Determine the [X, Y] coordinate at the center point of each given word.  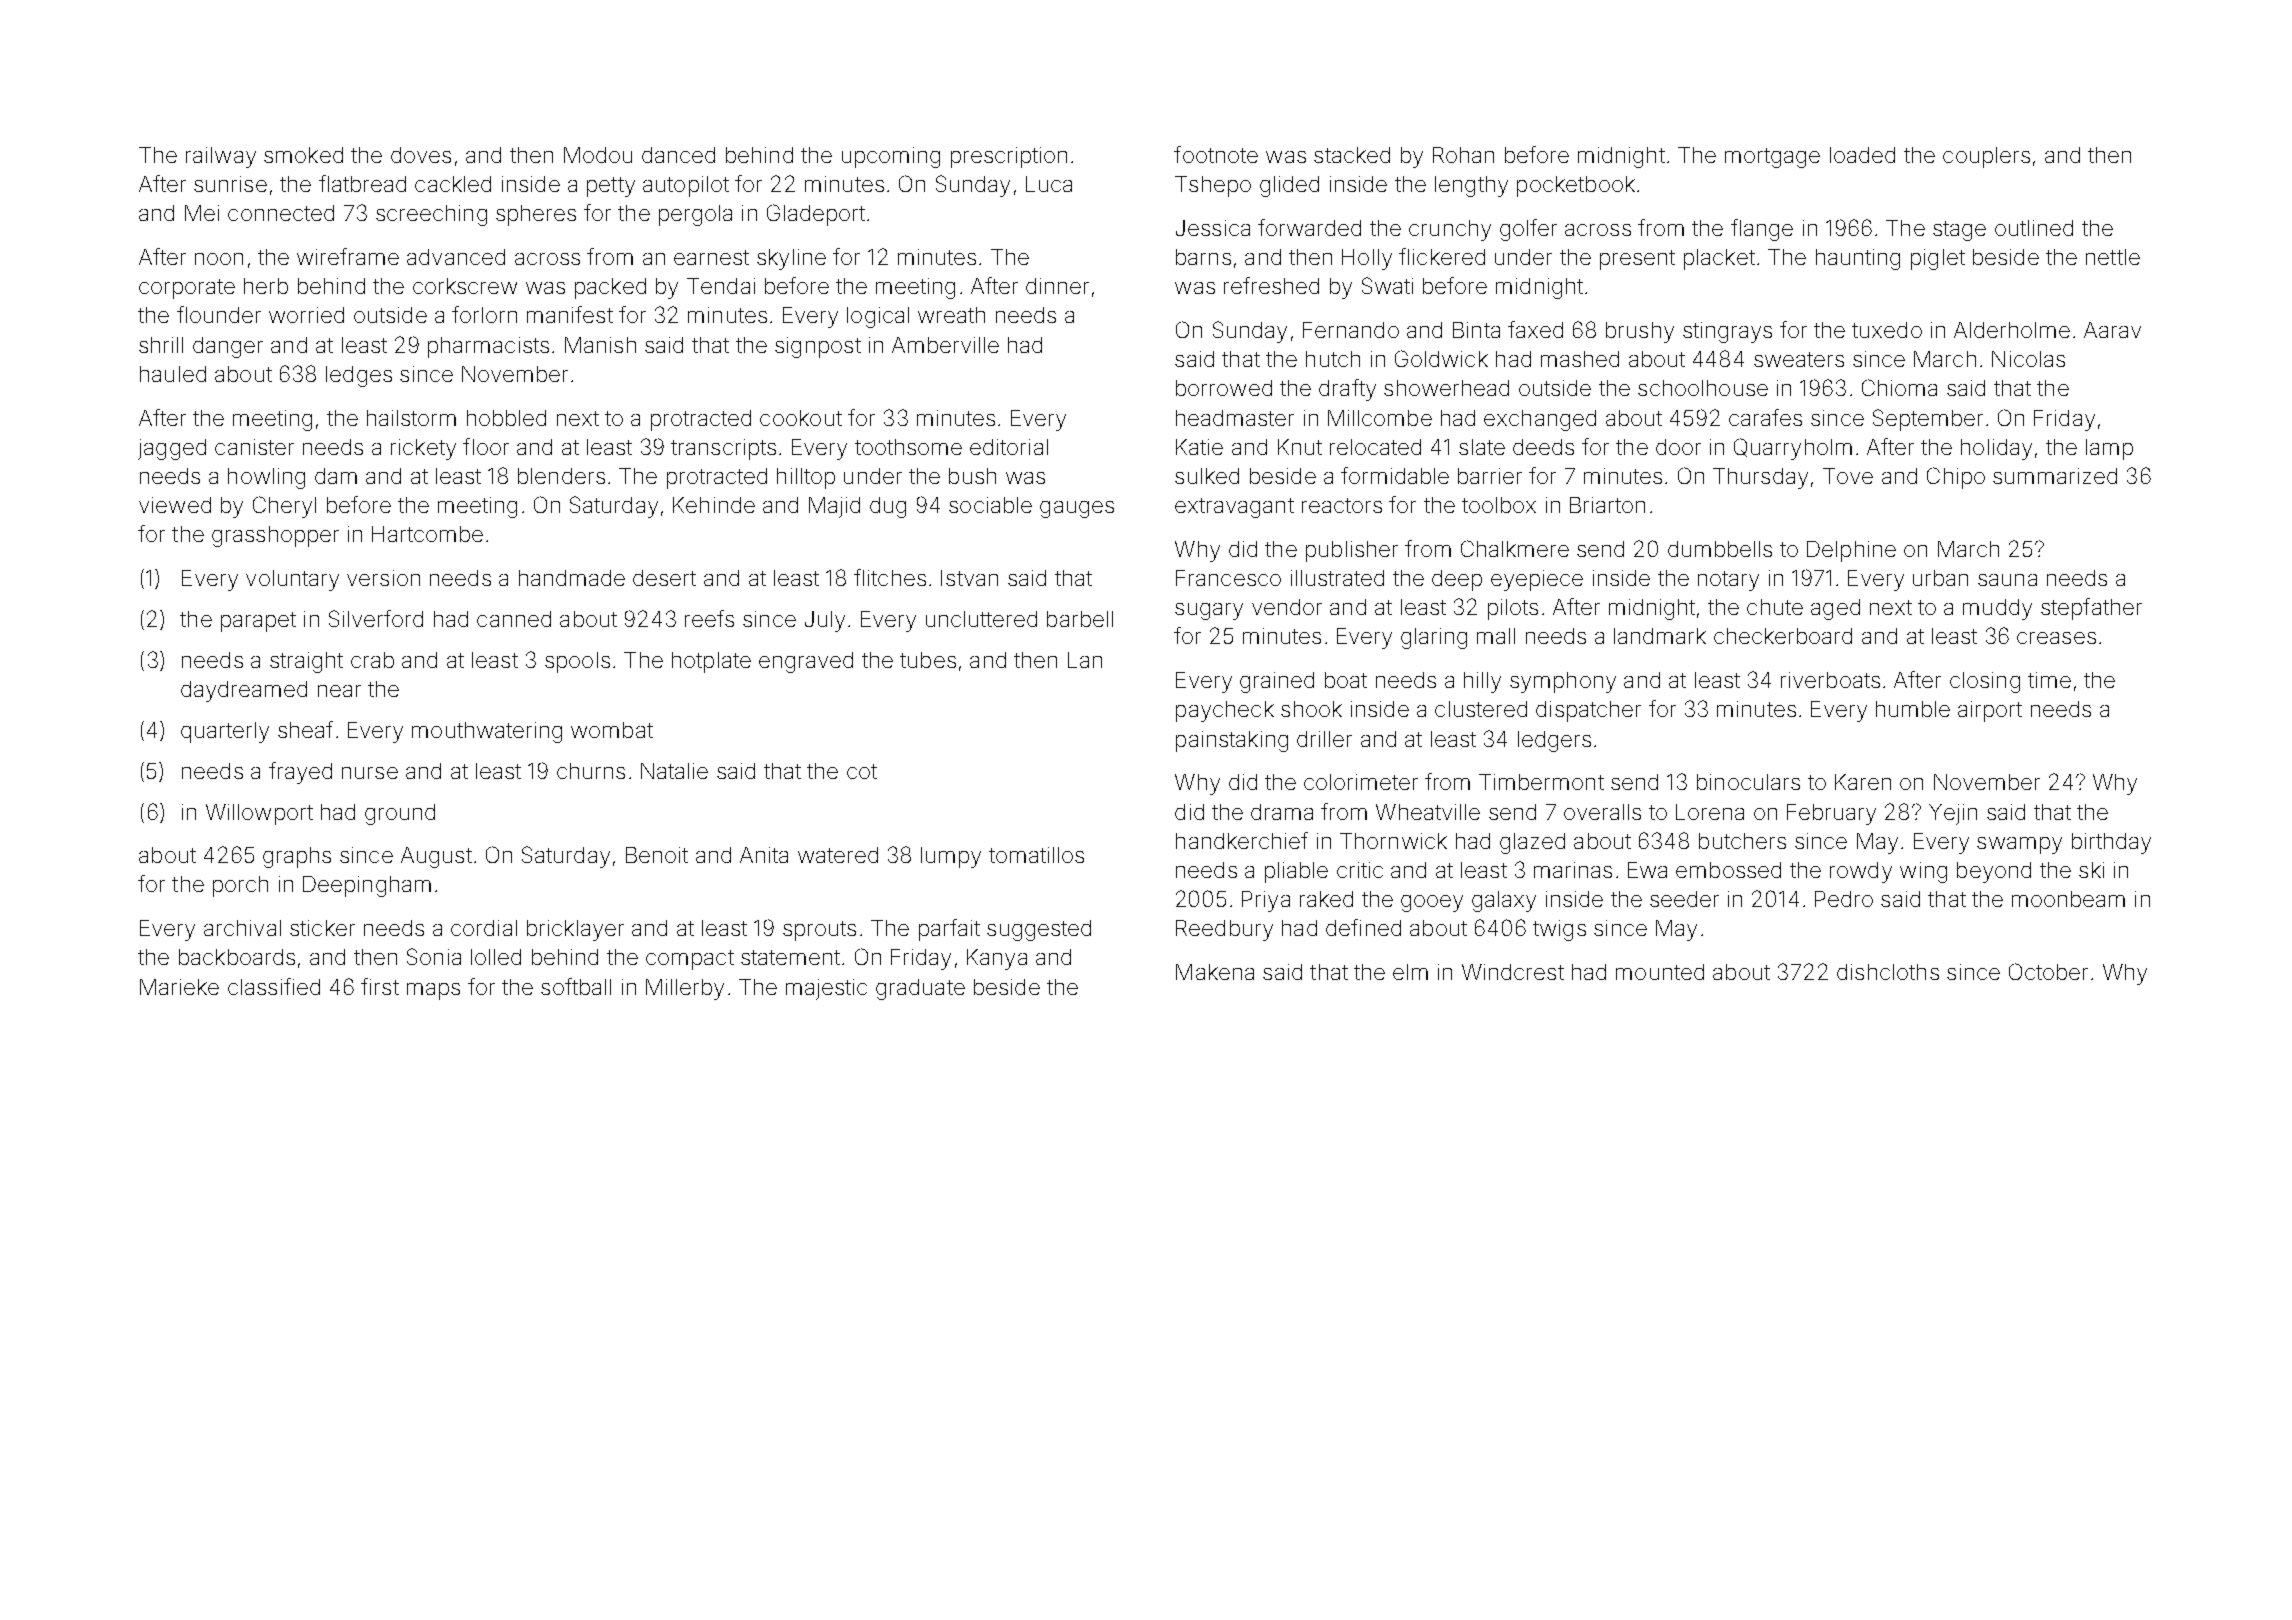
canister [254, 447]
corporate [187, 289]
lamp [2109, 449]
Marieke [179, 987]
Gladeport [816, 215]
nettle [2113, 257]
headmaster [1235, 418]
